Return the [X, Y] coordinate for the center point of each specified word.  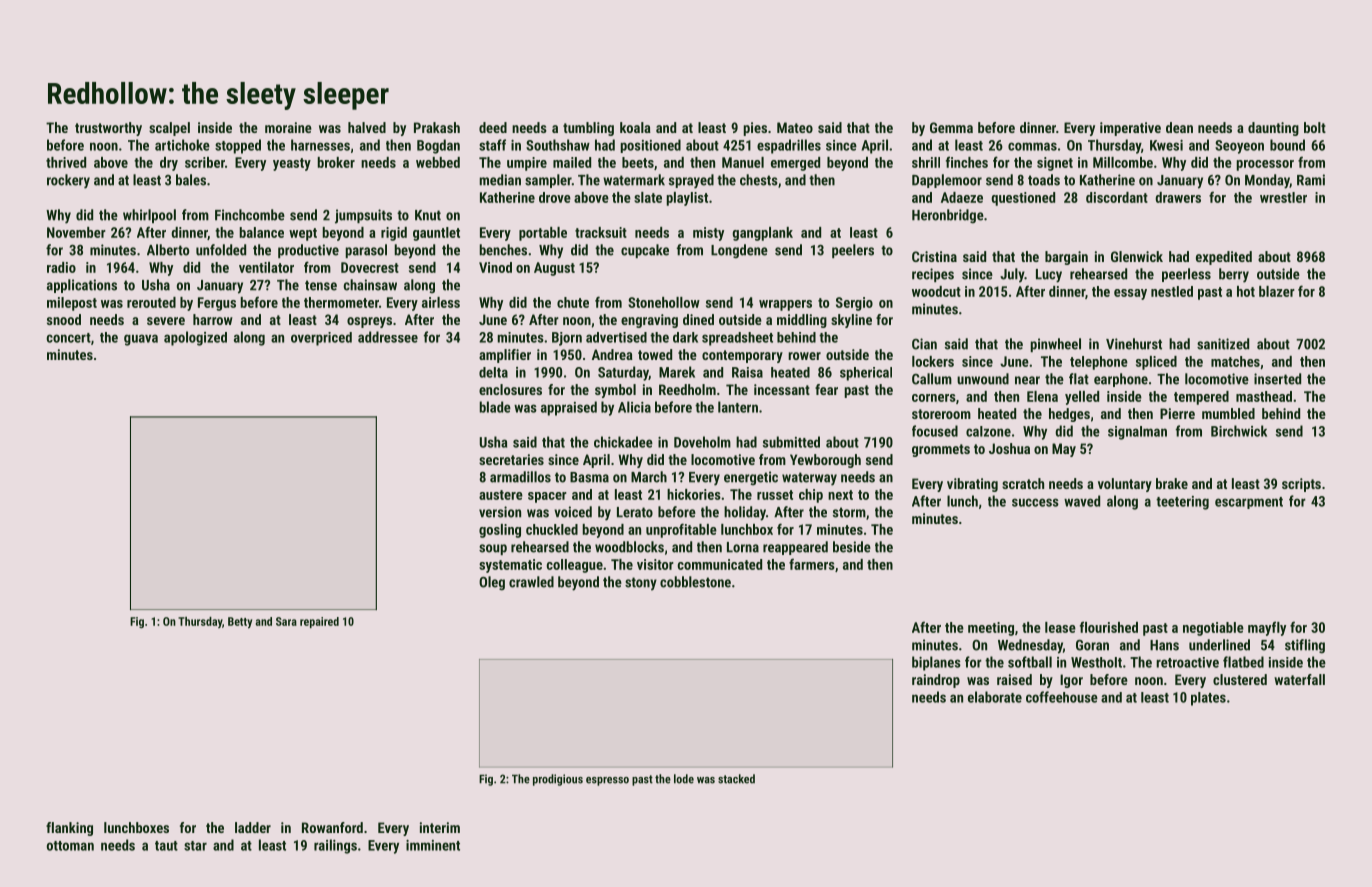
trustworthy [108, 129]
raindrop [936, 681]
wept [303, 234]
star [195, 846]
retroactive [1187, 662]
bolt [1315, 127]
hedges [1069, 415]
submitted [791, 442]
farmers [812, 564]
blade [495, 407]
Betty [240, 623]
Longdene [739, 251]
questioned [1023, 199]
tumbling [588, 129]
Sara [286, 621]
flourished [1109, 627]
